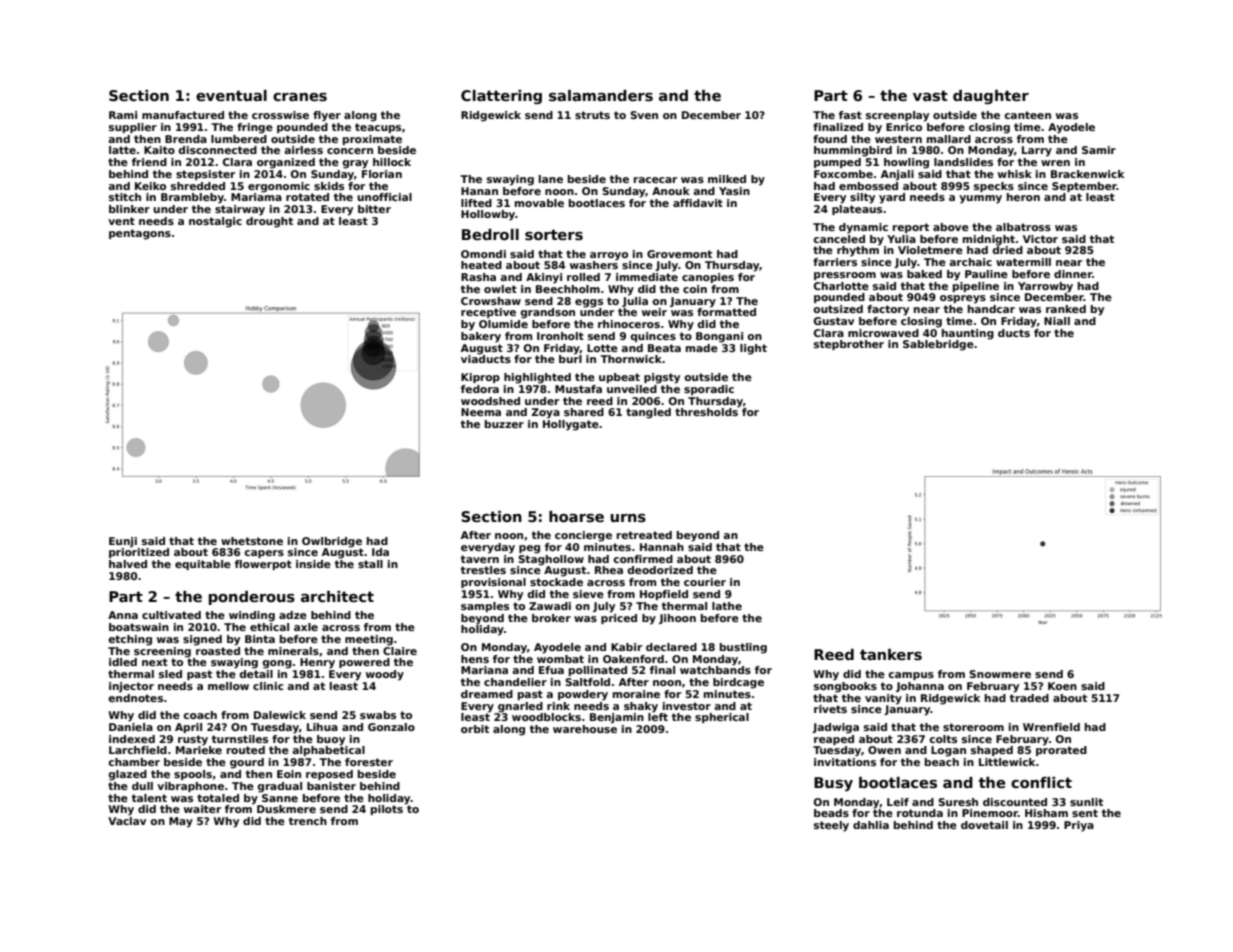  Describe the element at coordinates (601, 96) in the document. I see `salamanders` at that location.
